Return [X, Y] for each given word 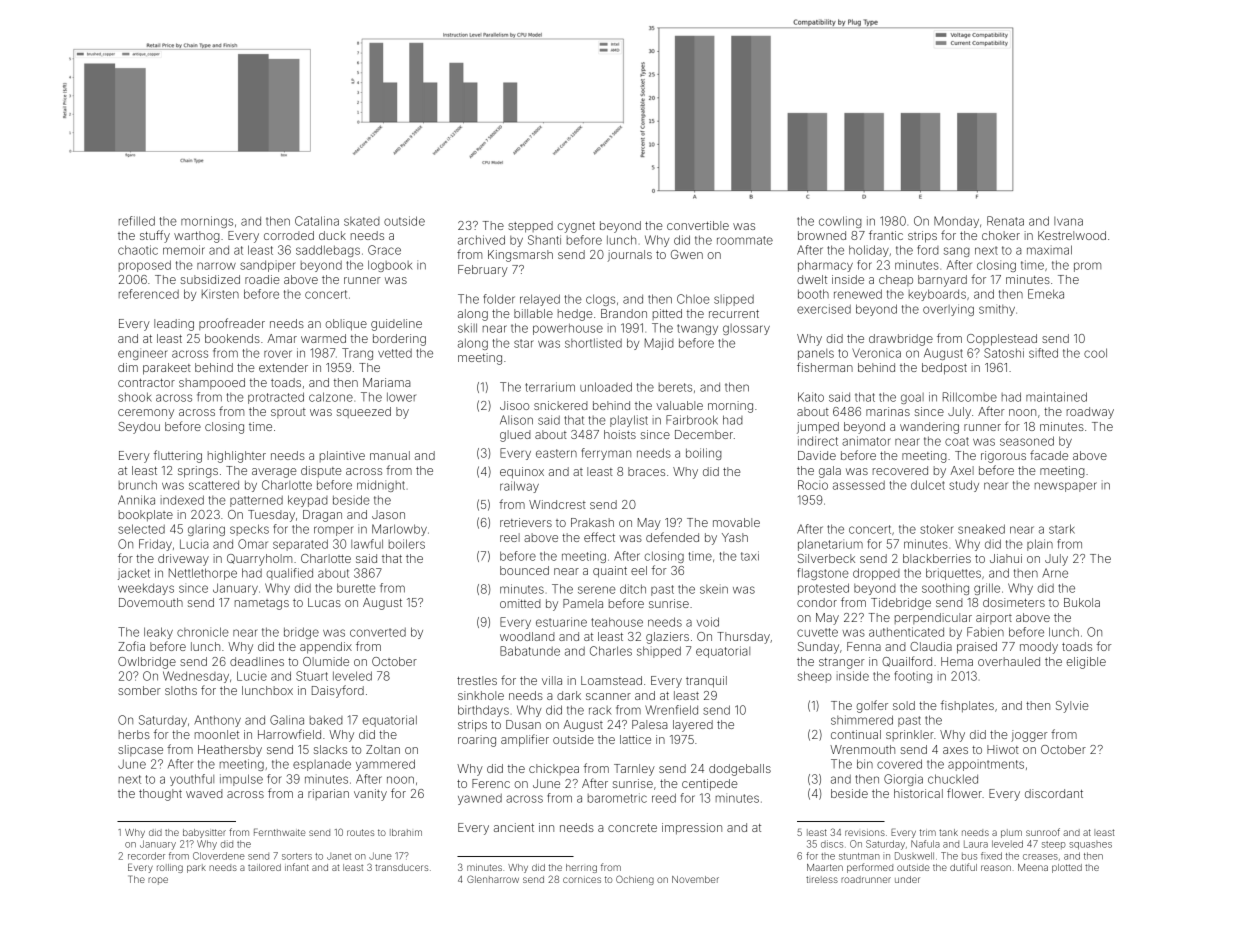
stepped [530, 227]
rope [158, 881]
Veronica [876, 353]
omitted [520, 603]
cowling [840, 222]
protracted [276, 398]
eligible [1086, 663]
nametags [262, 604]
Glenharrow [493, 879]
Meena [1033, 867]
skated [362, 221]
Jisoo [514, 405]
